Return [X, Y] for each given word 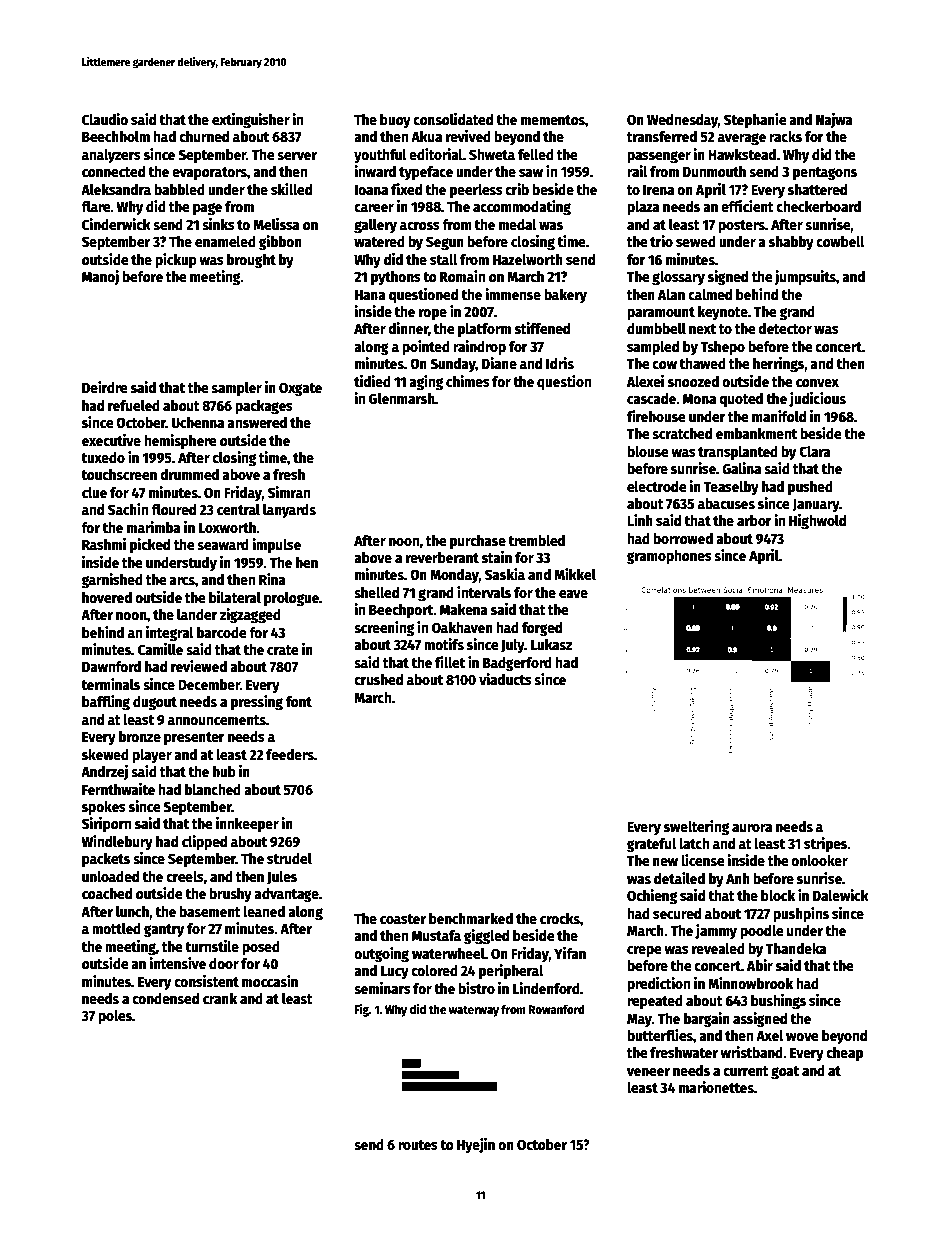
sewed [696, 241]
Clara [815, 451]
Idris [560, 363]
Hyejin [476, 1145]
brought [251, 261]
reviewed [199, 666]
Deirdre [105, 387]
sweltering [696, 827]
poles [115, 1017]
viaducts [505, 679]
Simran [289, 492]
